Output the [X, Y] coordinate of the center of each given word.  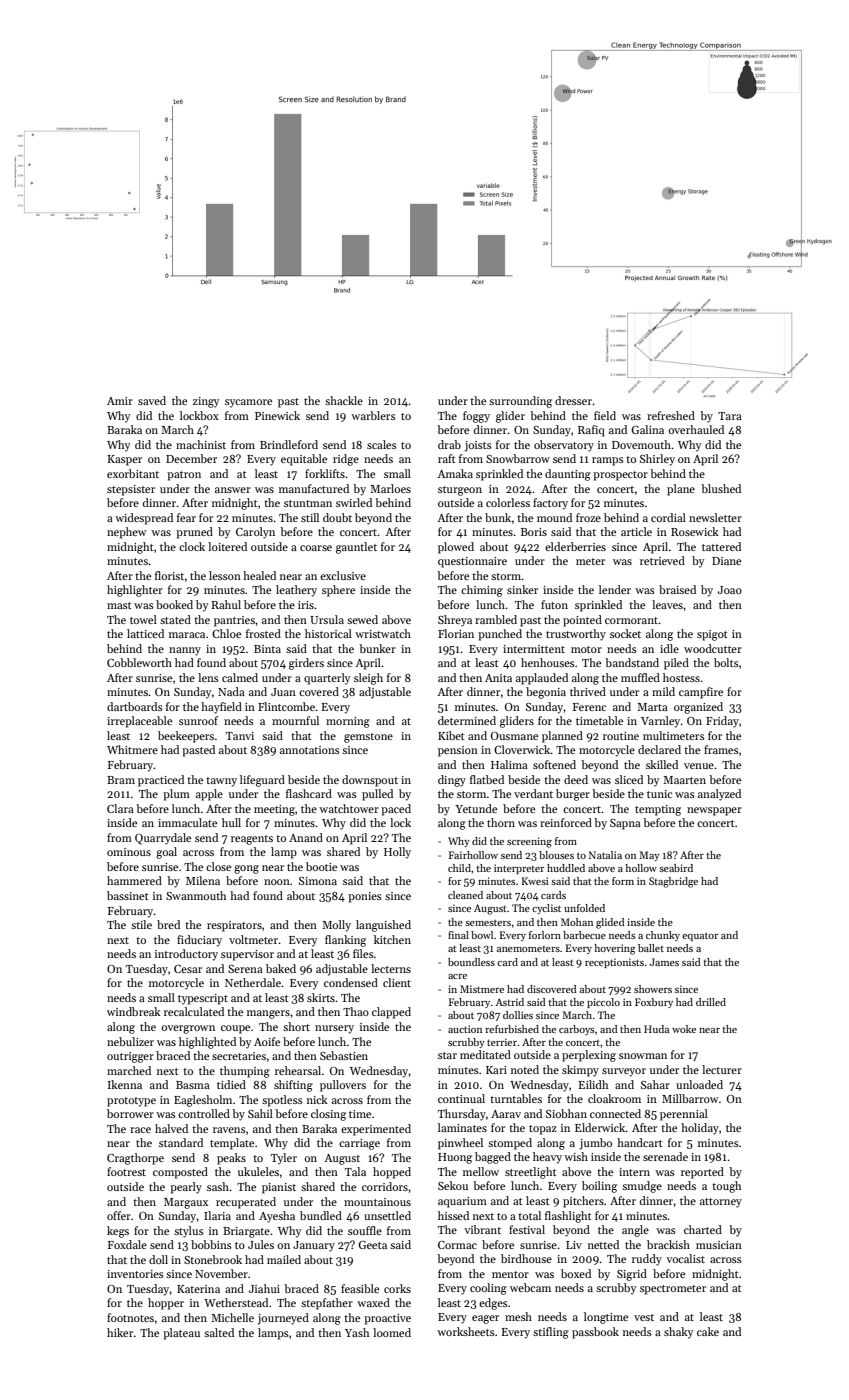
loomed [392, 1332]
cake [708, 1331]
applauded [542, 679]
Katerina [198, 1289]
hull [231, 822]
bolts [726, 662]
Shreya [455, 621]
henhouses [548, 662]
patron [184, 476]
